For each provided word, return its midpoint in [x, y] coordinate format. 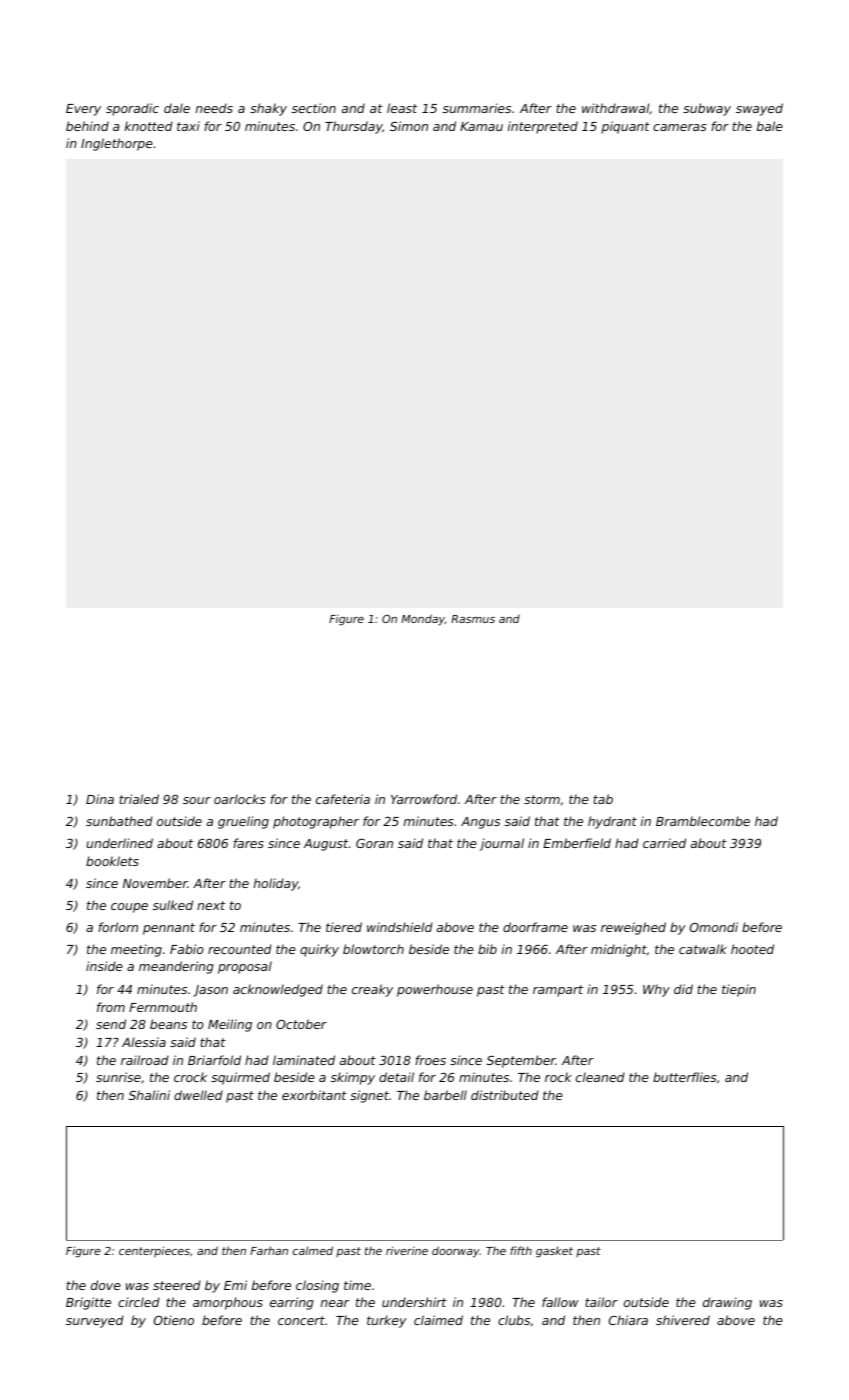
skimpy [353, 1078]
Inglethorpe [117, 144]
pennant [169, 929]
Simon [409, 126]
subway [707, 109]
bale [770, 126]
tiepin [739, 990]
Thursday [354, 127]
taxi [188, 126]
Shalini [149, 1095]
